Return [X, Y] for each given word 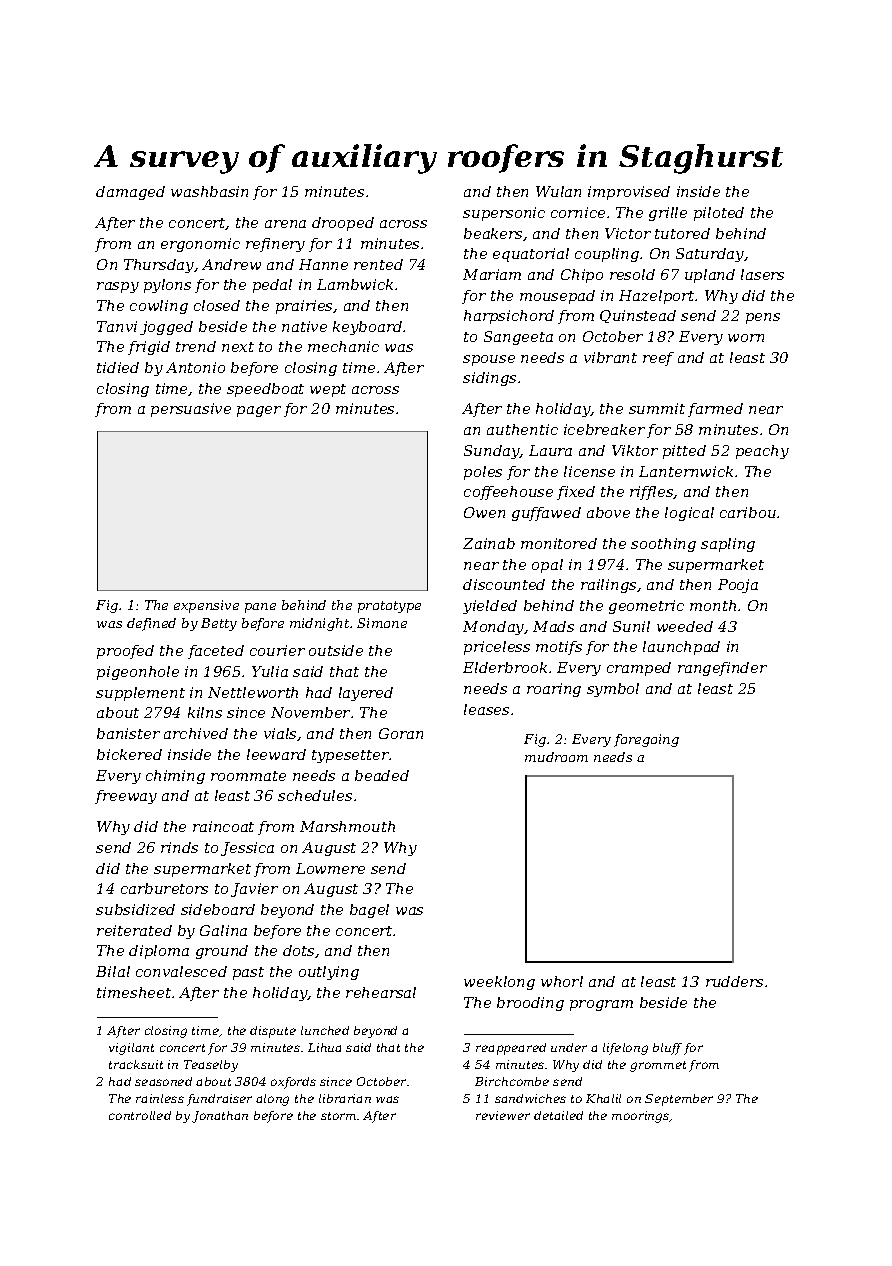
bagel [369, 911]
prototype [389, 607]
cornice [578, 212]
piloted [719, 214]
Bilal [113, 971]
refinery [275, 245]
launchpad [681, 648]
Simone [382, 623]
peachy [762, 452]
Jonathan [220, 1117]
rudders [734, 981]
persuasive [191, 410]
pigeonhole [138, 673]
